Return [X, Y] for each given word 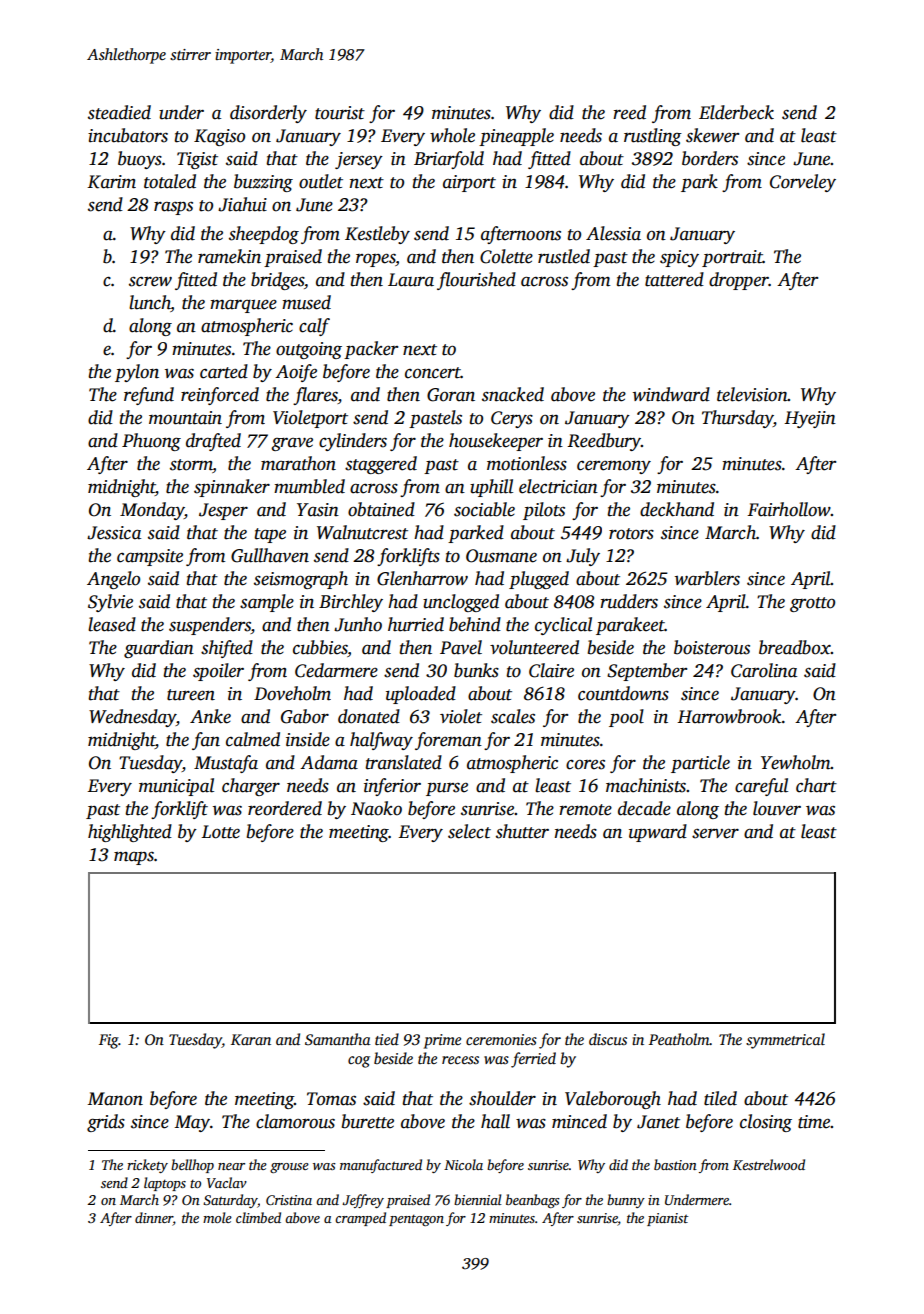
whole [452, 135]
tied [387, 1039]
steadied [119, 112]
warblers [707, 578]
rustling [653, 137]
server [715, 833]
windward [671, 394]
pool [626, 718]
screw [150, 281]
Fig [109, 1041]
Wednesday [132, 718]
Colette [506, 256]
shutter [522, 831]
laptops [165, 1184]
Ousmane [501, 556]
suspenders [210, 626]
